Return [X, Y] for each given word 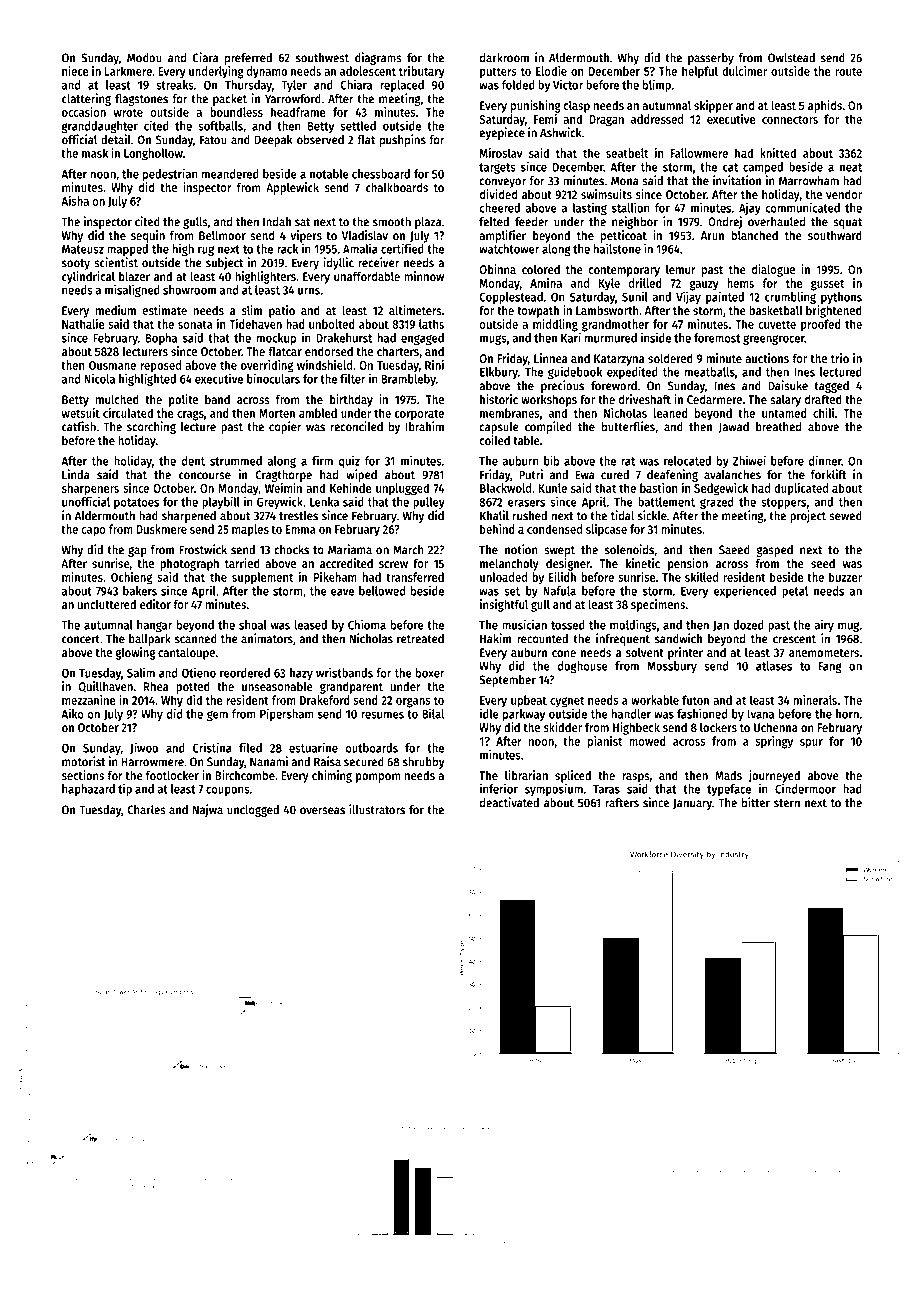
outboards [371, 748]
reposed [161, 366]
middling [555, 325]
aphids [825, 106]
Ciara [205, 57]
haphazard [88, 790]
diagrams [378, 58]
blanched [755, 235]
